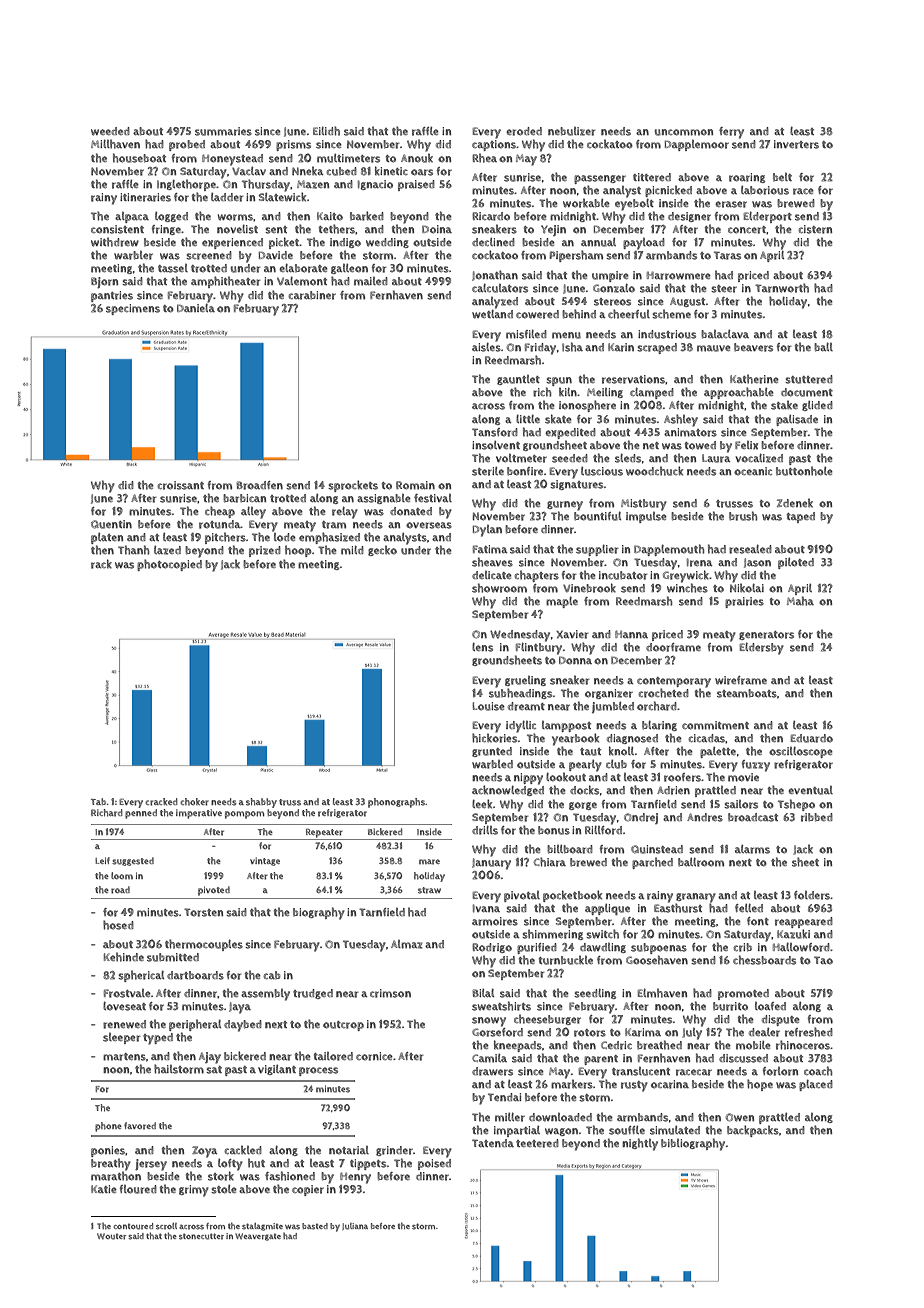 Image resolution: width=924 pixels, height=1308 pixels. I want to click on favored, so click(140, 1126).
